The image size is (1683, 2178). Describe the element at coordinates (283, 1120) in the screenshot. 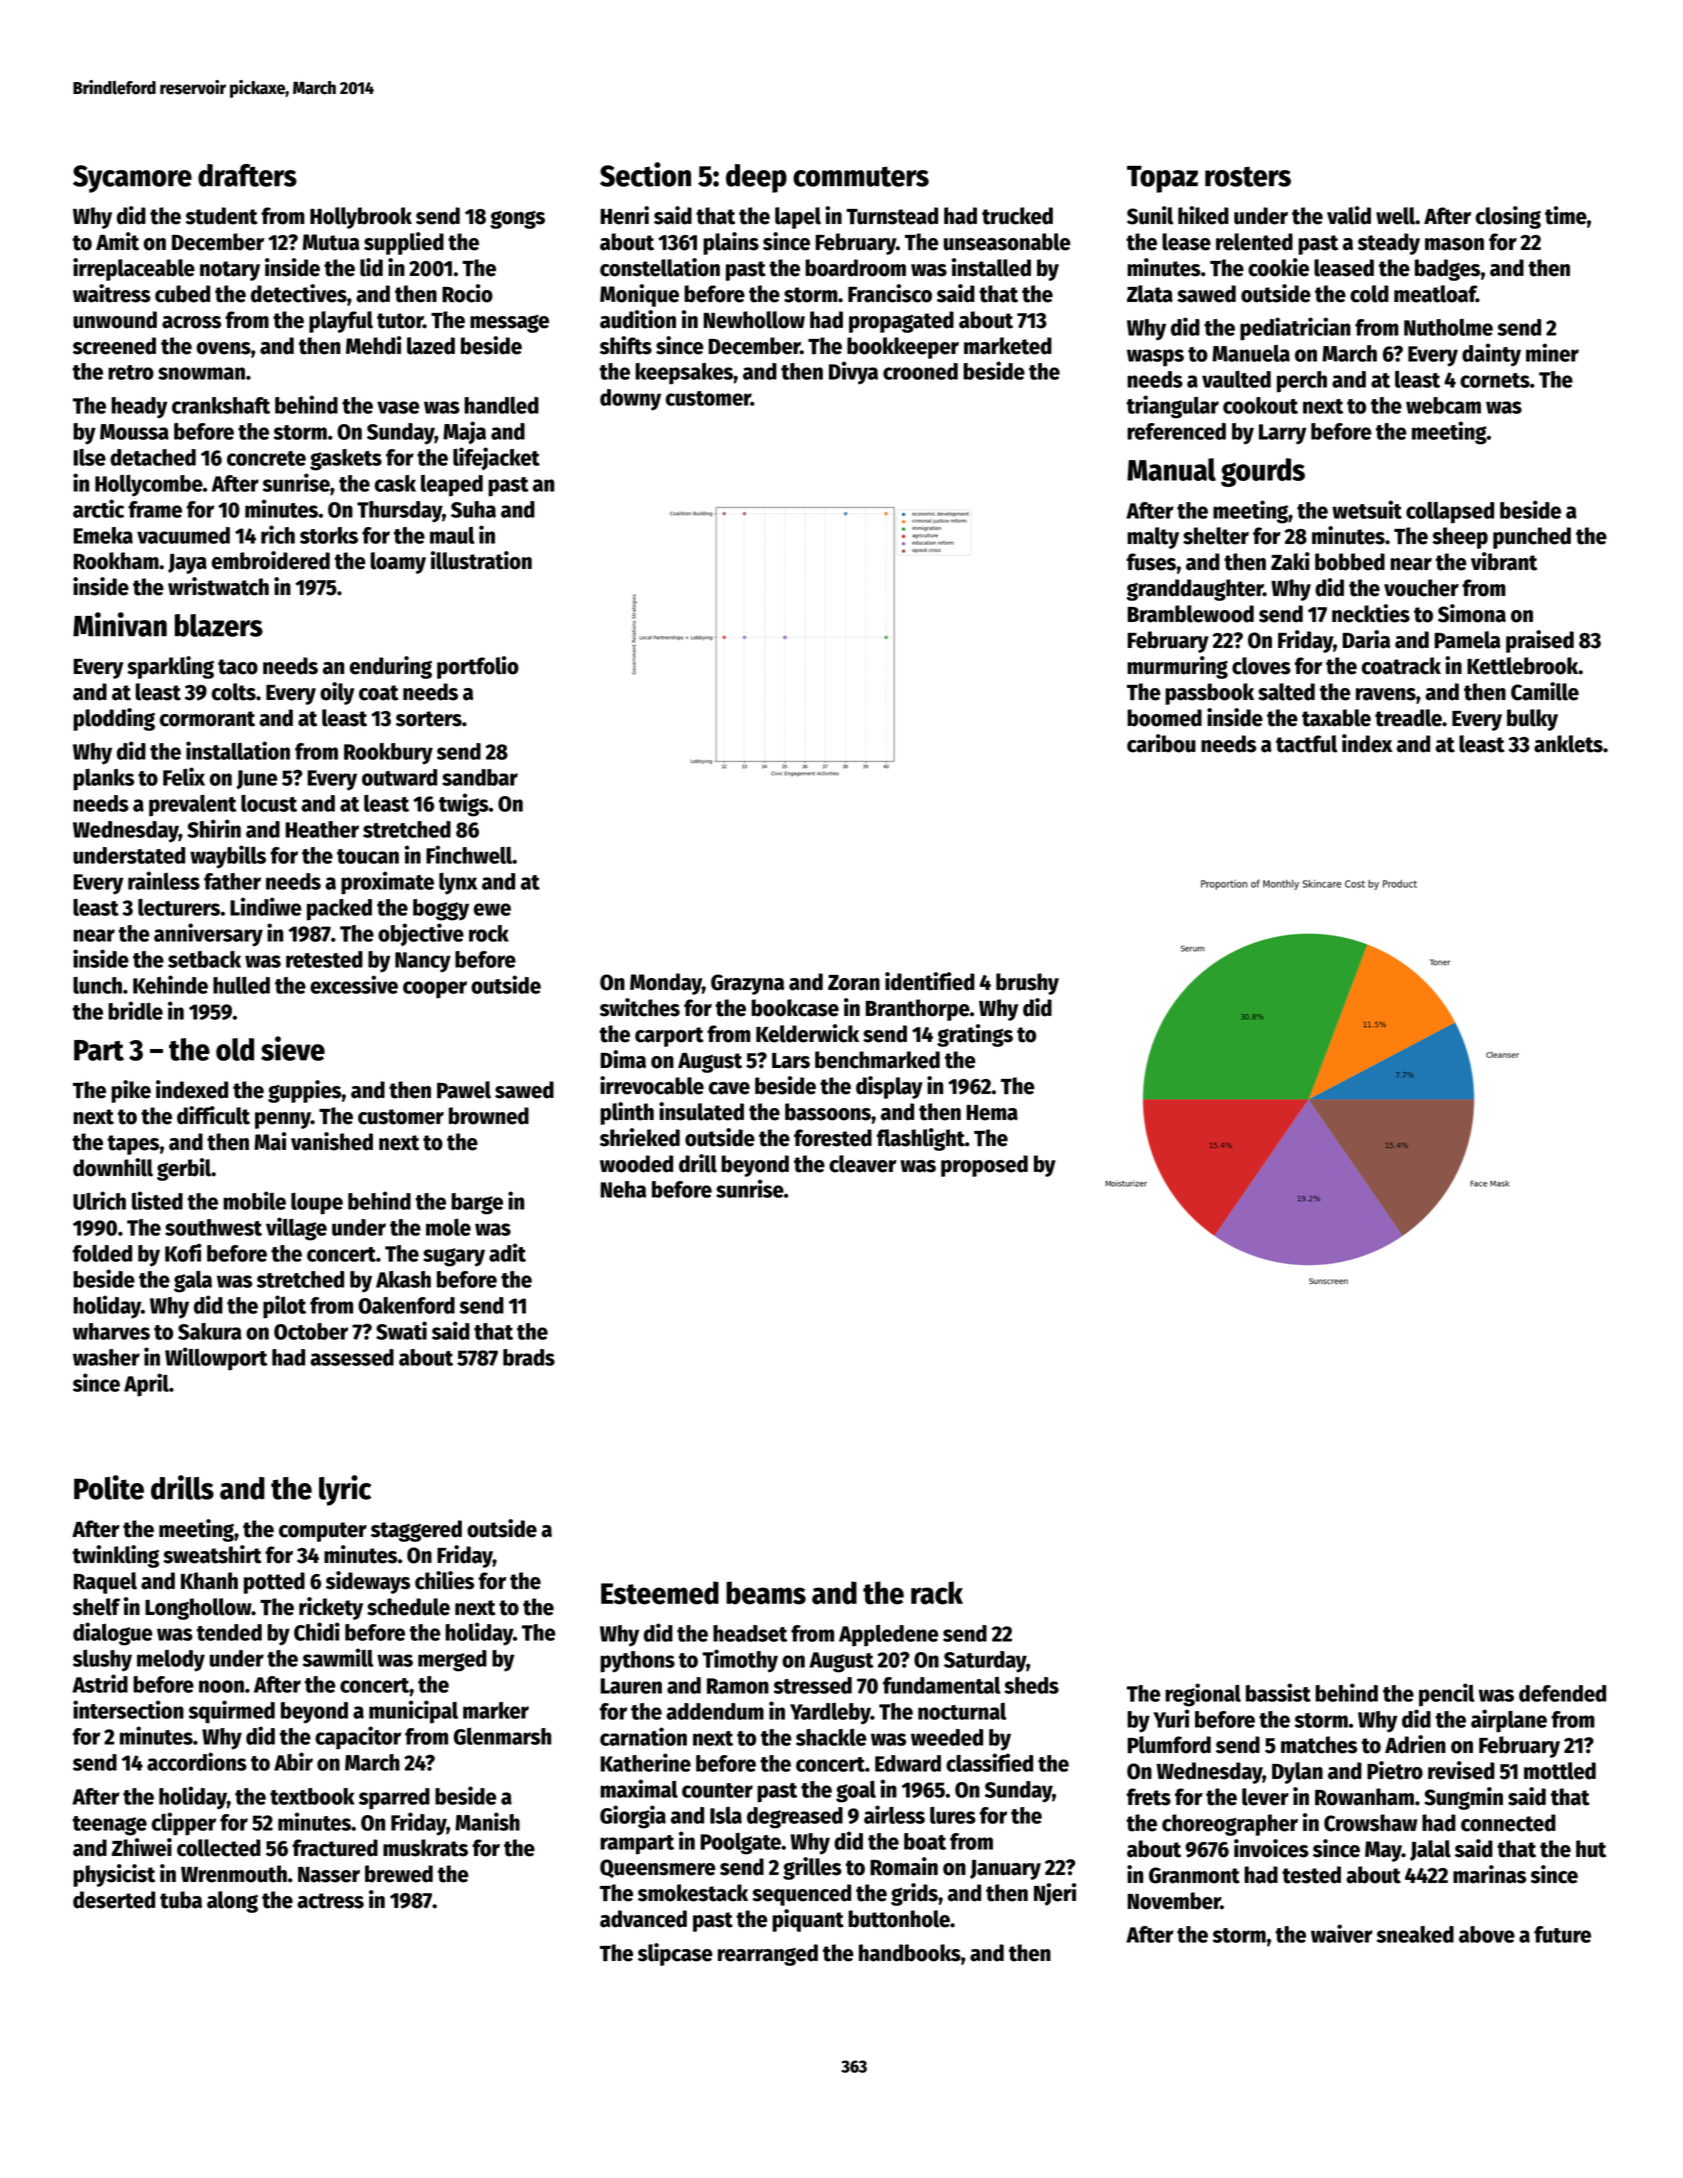

I see `penny` at that location.
